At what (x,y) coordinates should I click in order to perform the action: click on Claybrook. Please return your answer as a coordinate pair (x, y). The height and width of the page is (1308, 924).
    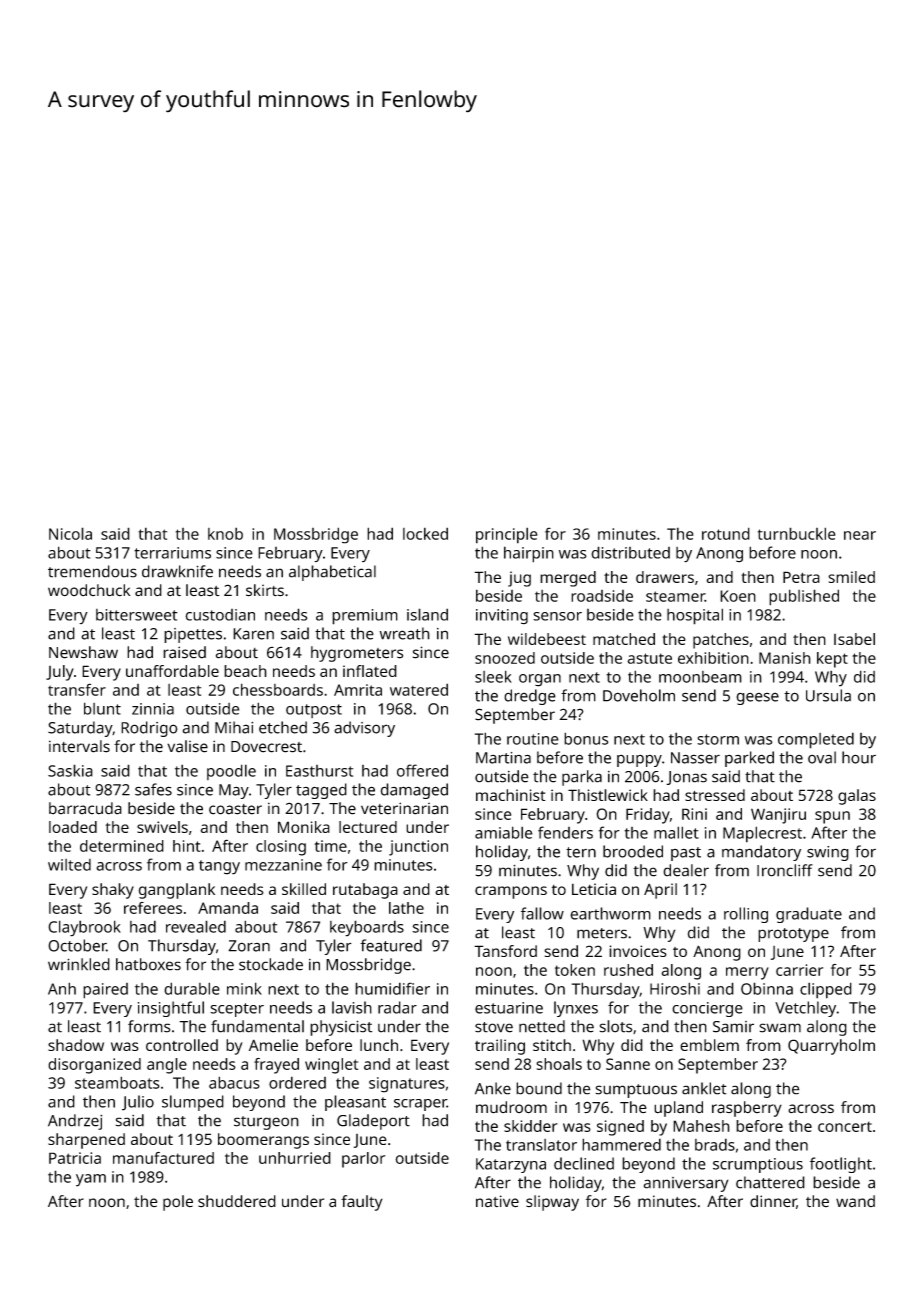
    Looking at the image, I should click on (84, 928).
